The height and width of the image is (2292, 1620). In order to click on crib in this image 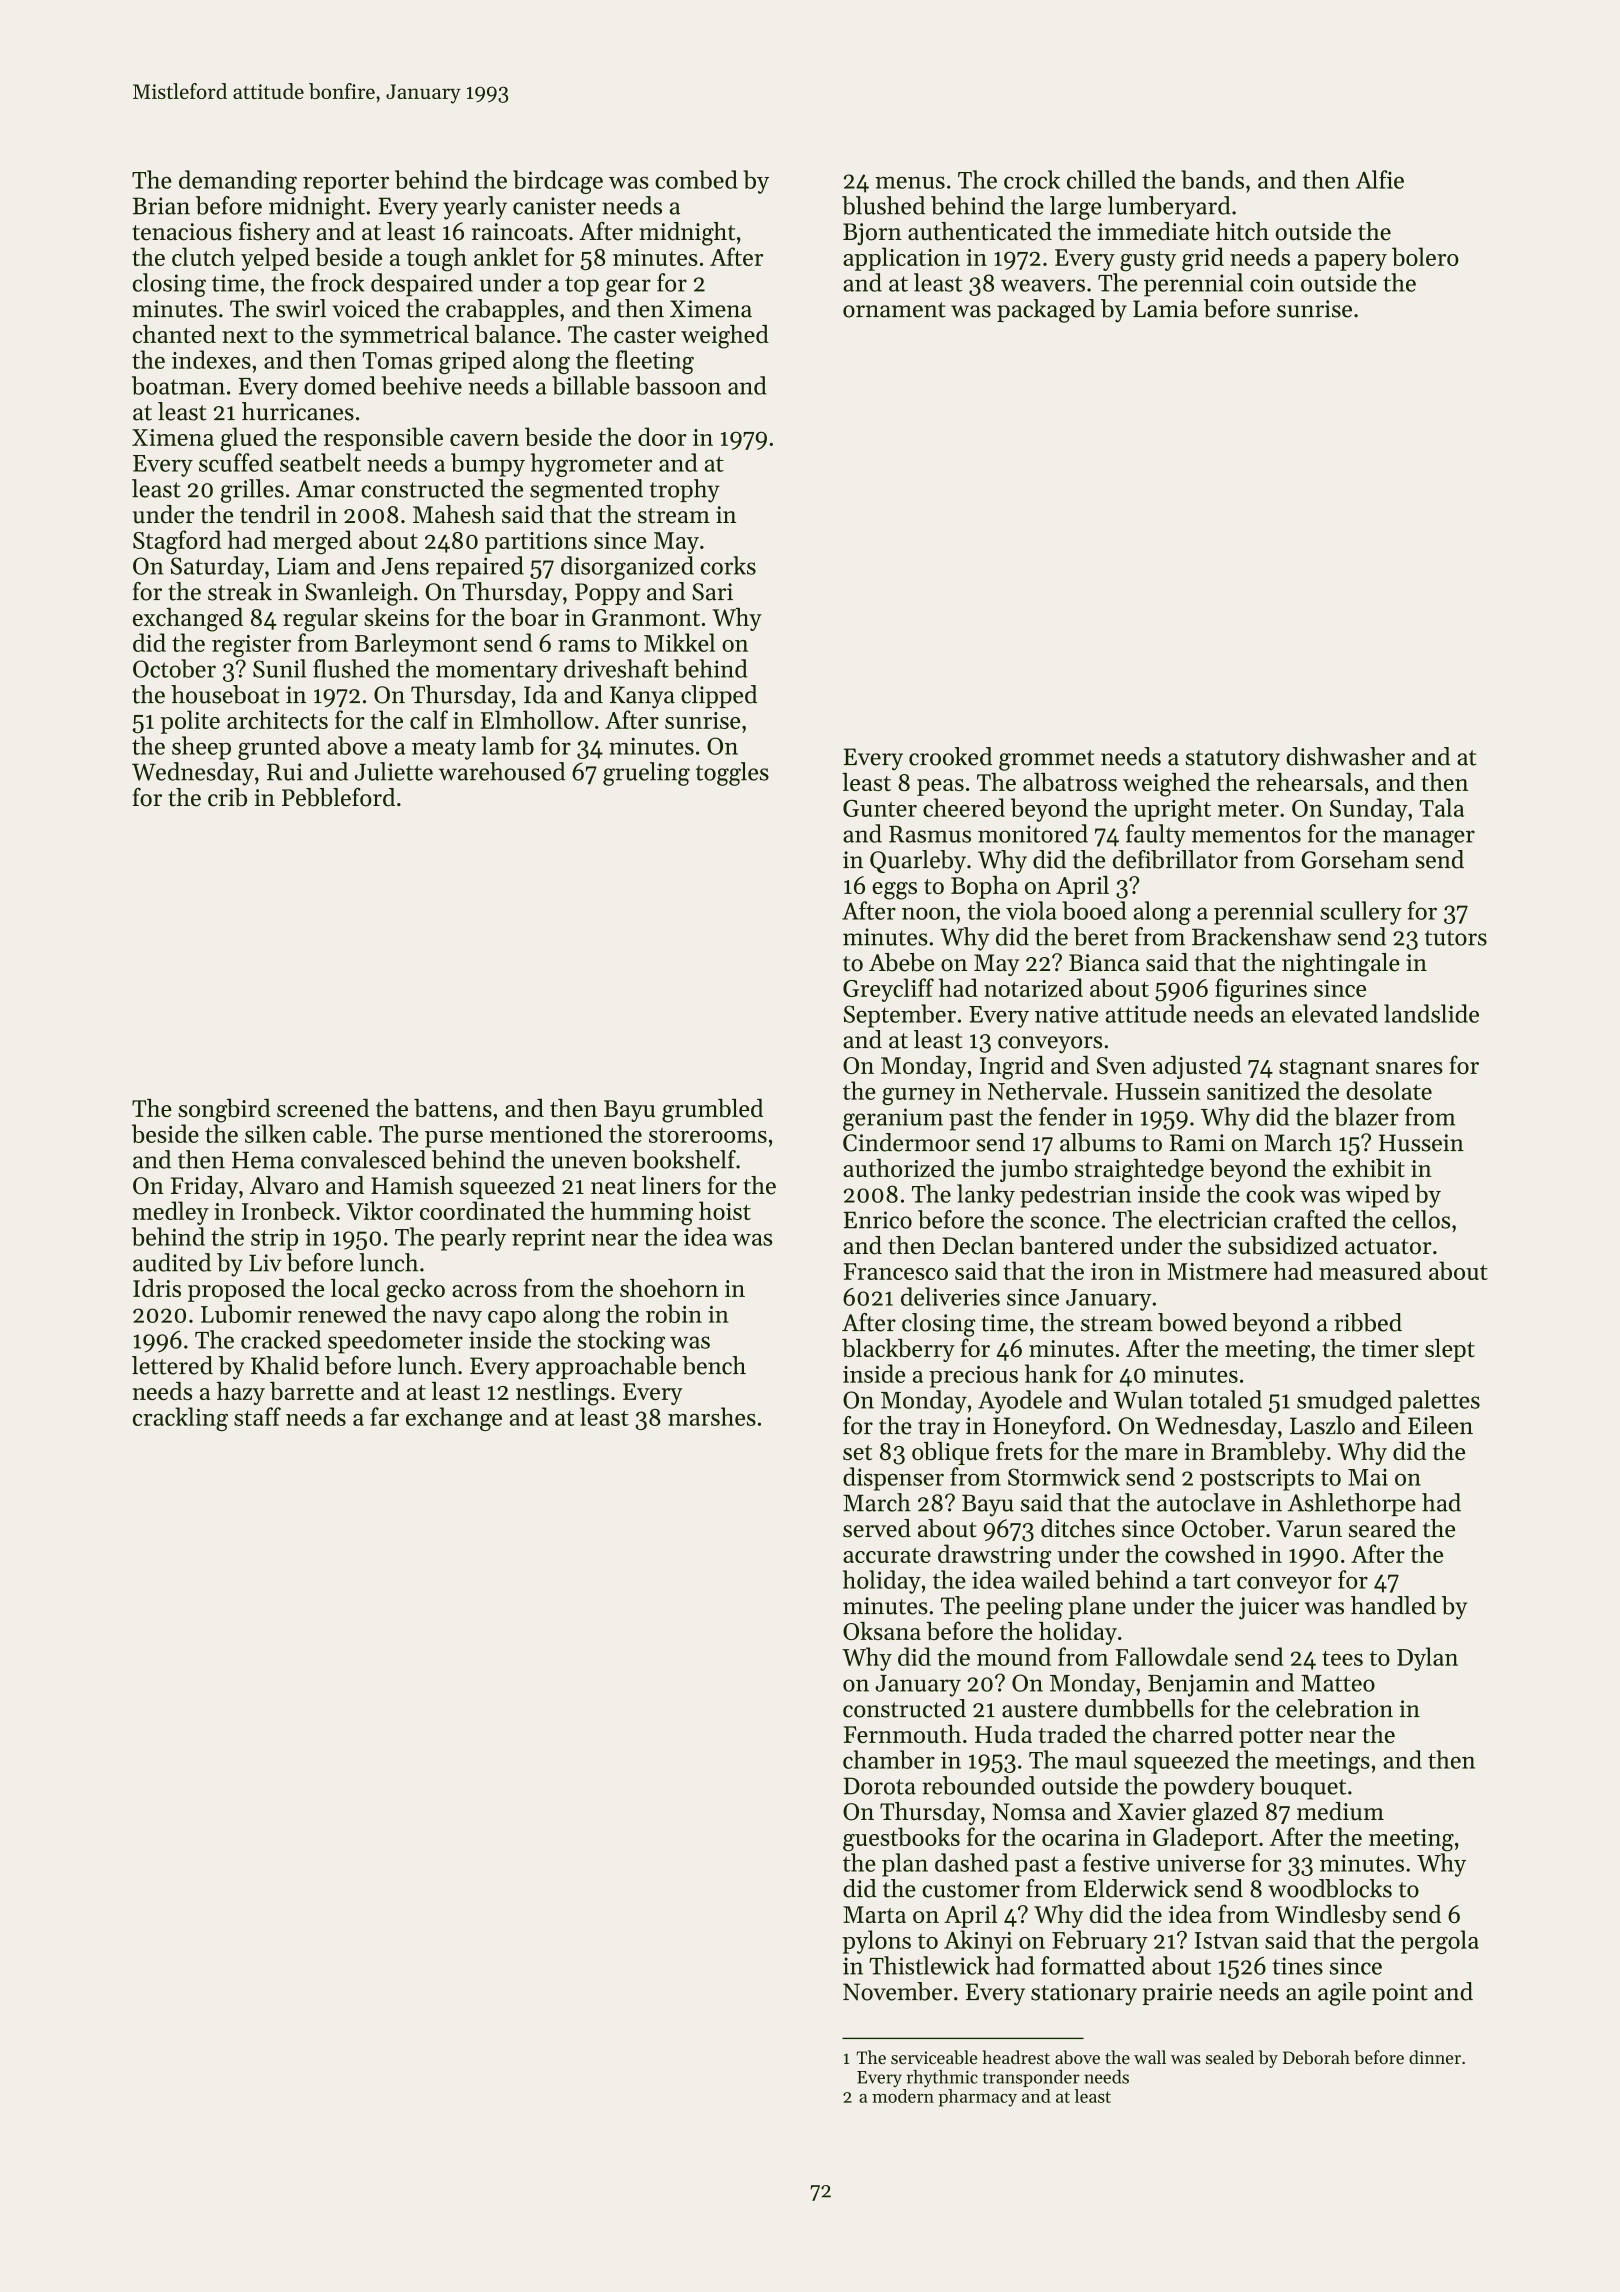, I will do `click(227, 797)`.
